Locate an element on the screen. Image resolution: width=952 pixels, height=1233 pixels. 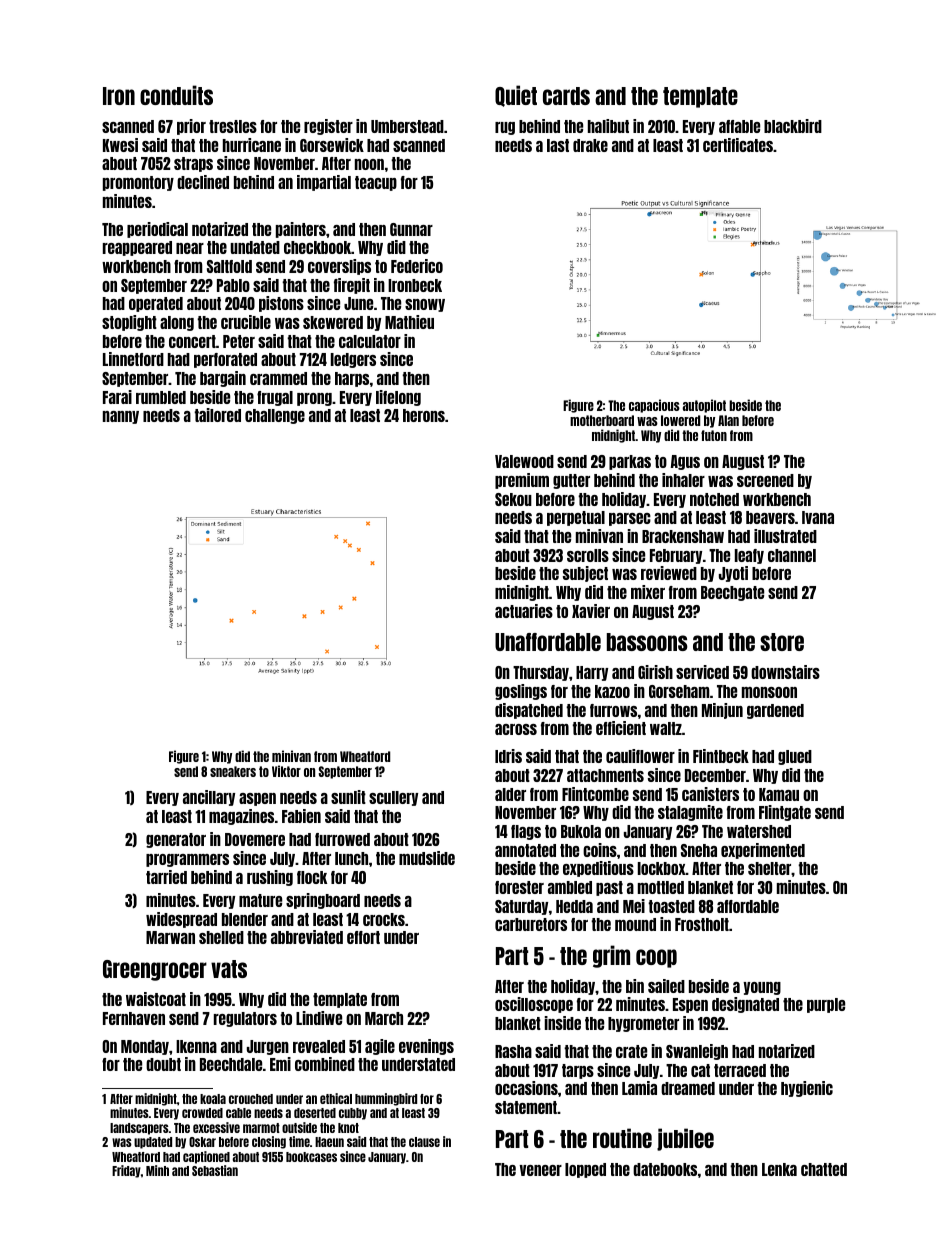
Flintbeck is located at coordinates (721, 756).
